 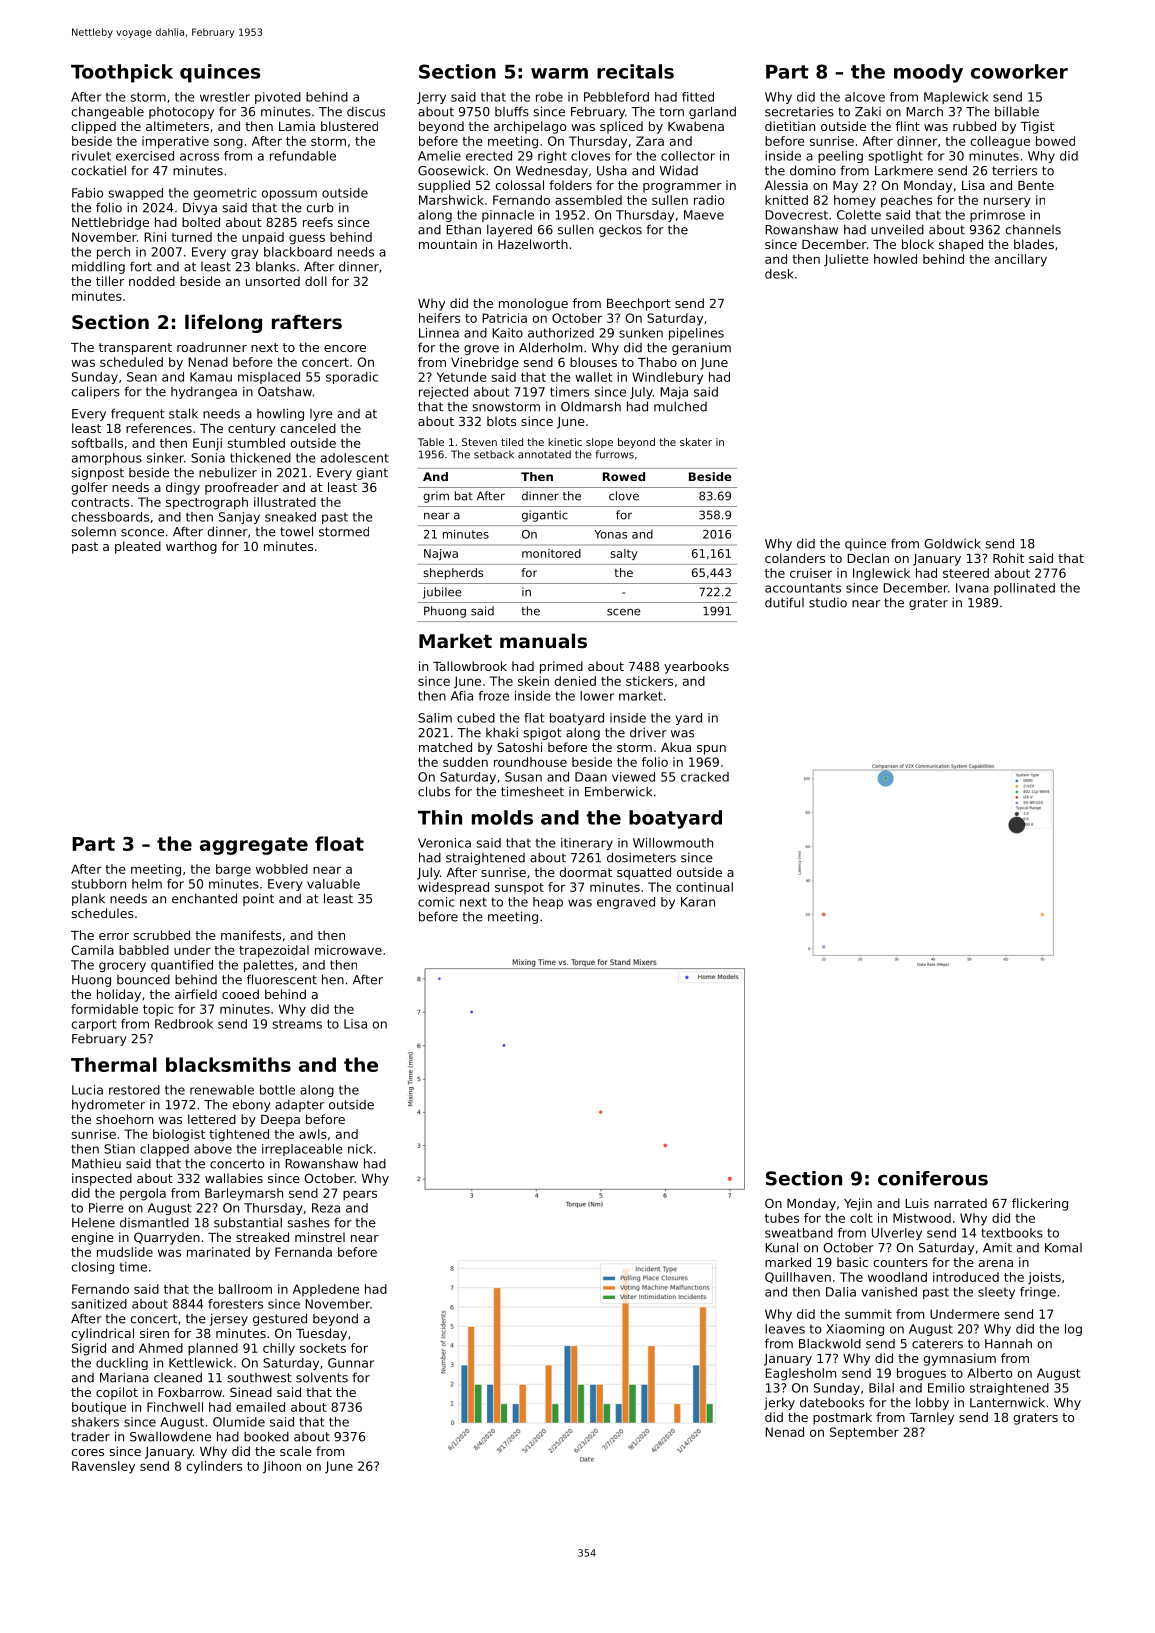 What do you see at coordinates (142, 377) in the image?
I see `Sean` at bounding box center [142, 377].
